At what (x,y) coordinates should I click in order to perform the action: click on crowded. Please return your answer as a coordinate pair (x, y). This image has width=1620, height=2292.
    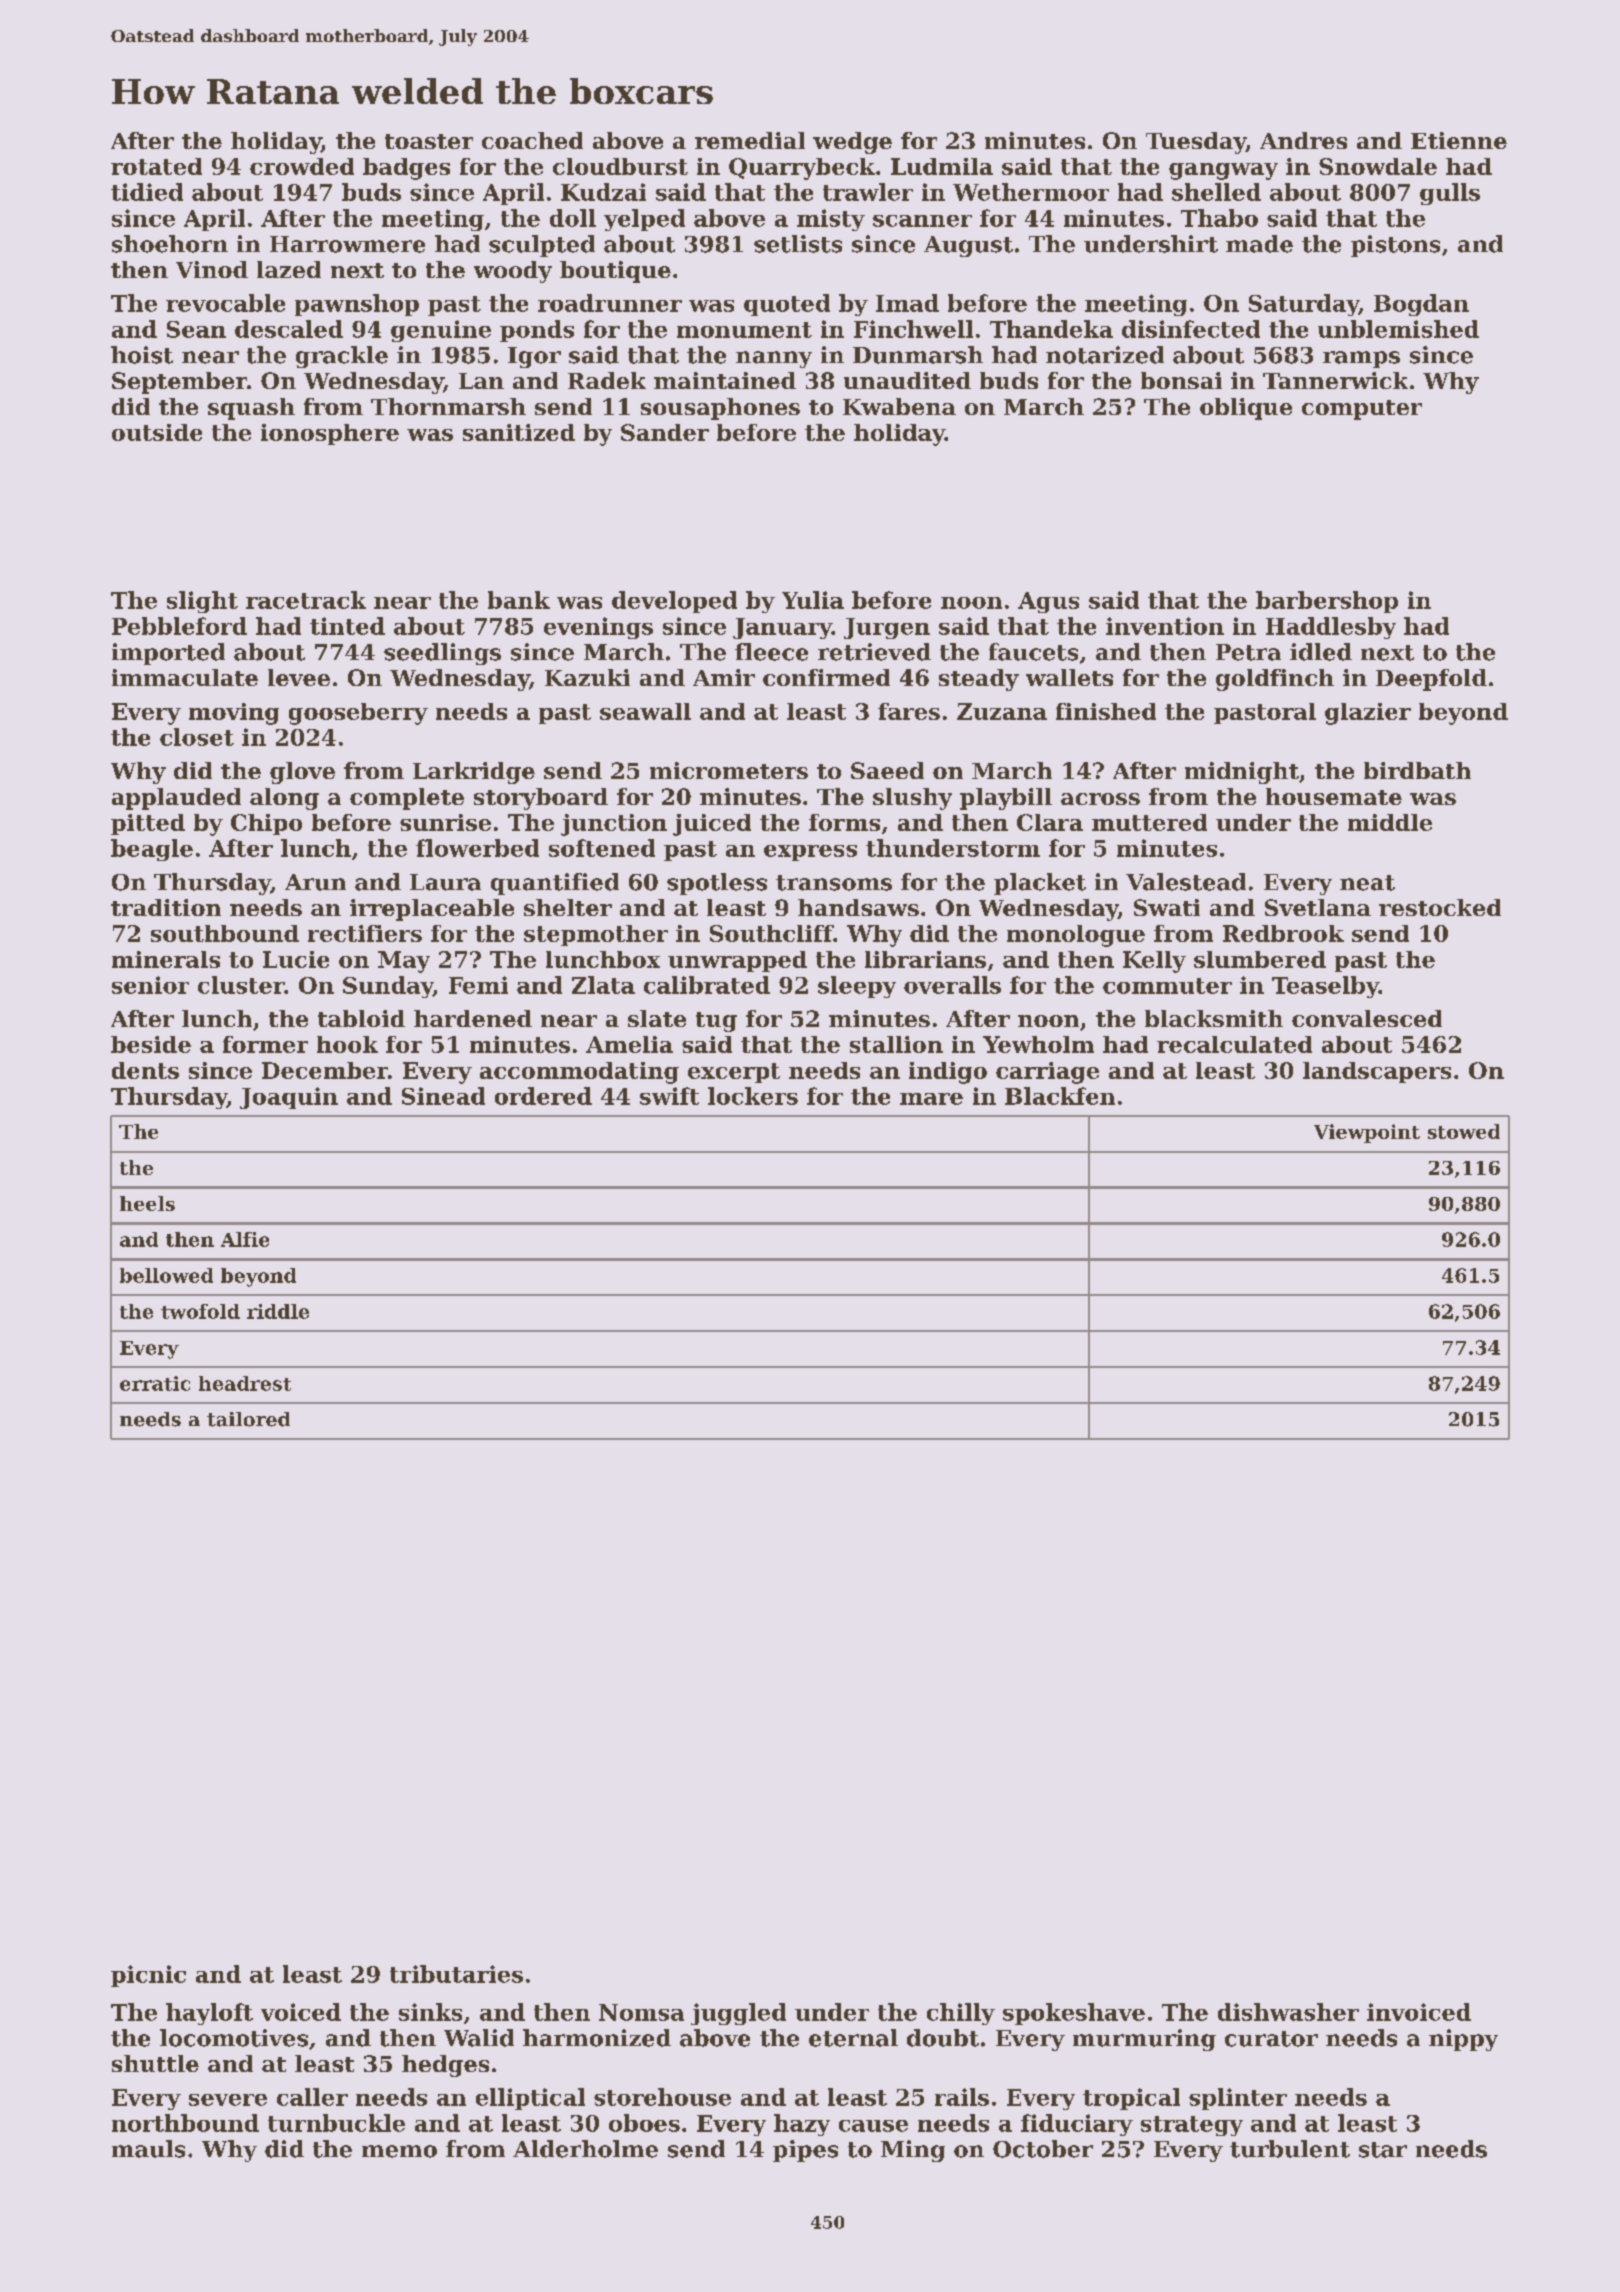
    Looking at the image, I should click on (302, 166).
